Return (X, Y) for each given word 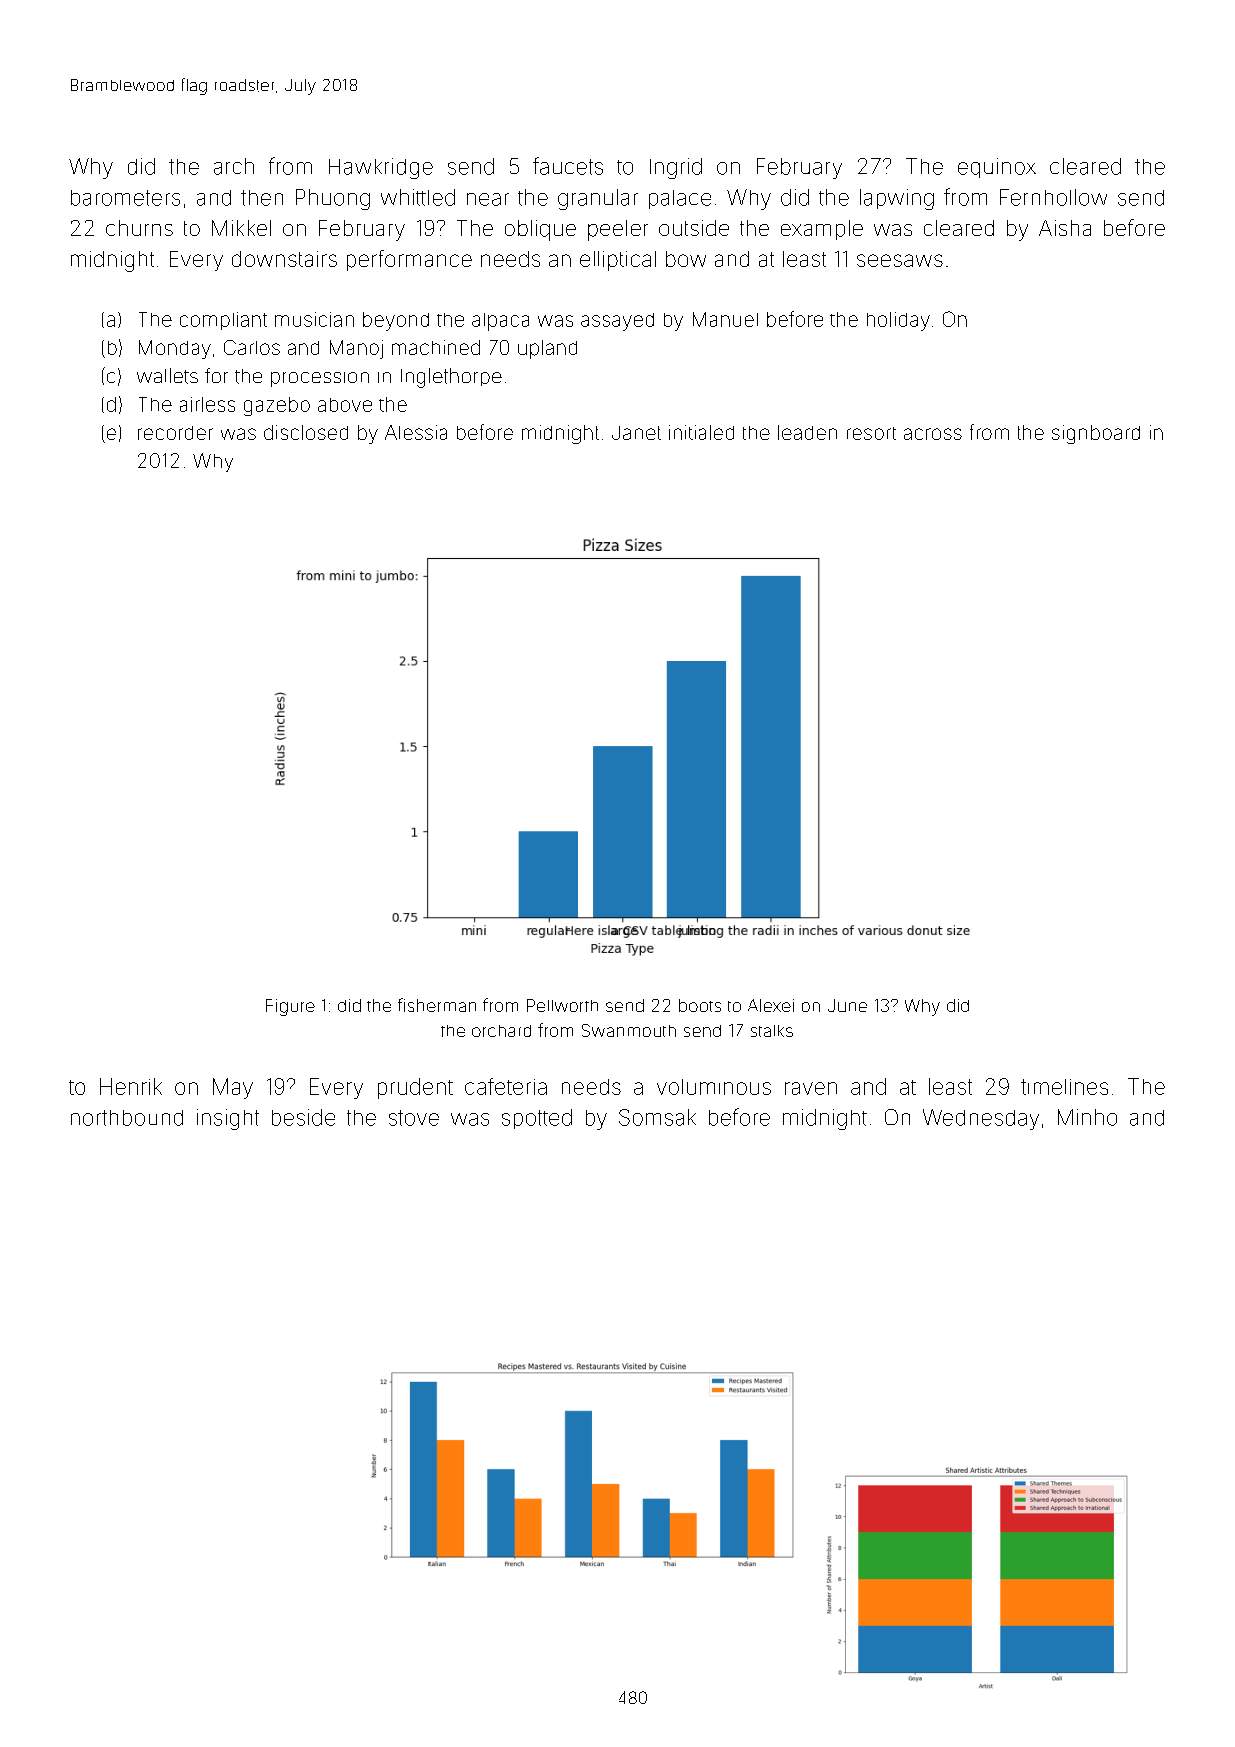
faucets (568, 166)
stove (414, 1118)
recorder (175, 433)
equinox (997, 168)
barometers (125, 198)
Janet (636, 433)
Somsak (657, 1117)
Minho (1087, 1117)
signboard (1096, 434)
